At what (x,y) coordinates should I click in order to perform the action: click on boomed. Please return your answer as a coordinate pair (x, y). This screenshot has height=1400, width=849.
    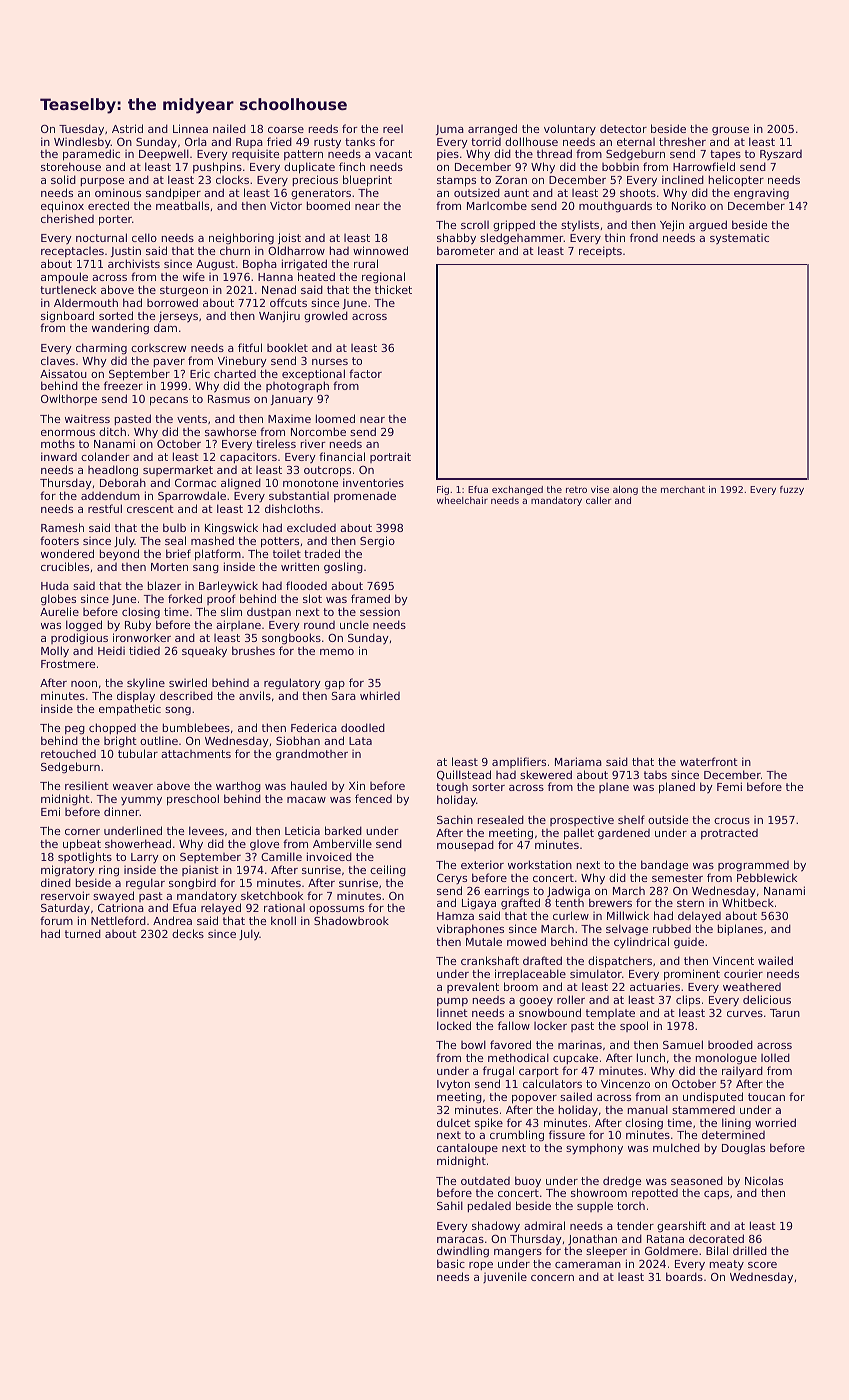
    Looking at the image, I should click on (328, 205).
